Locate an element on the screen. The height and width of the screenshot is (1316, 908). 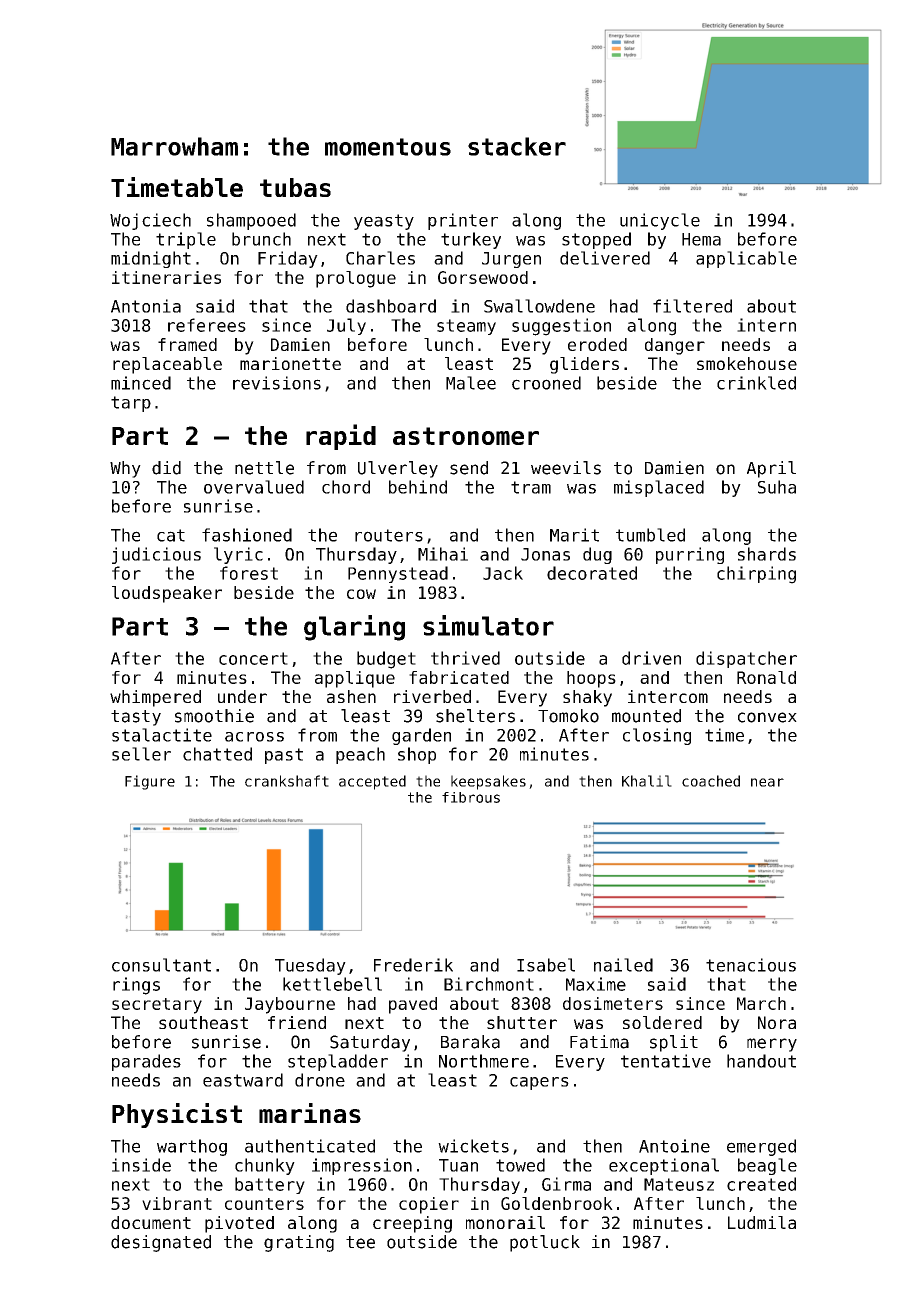
designated is located at coordinates (161, 1243).
